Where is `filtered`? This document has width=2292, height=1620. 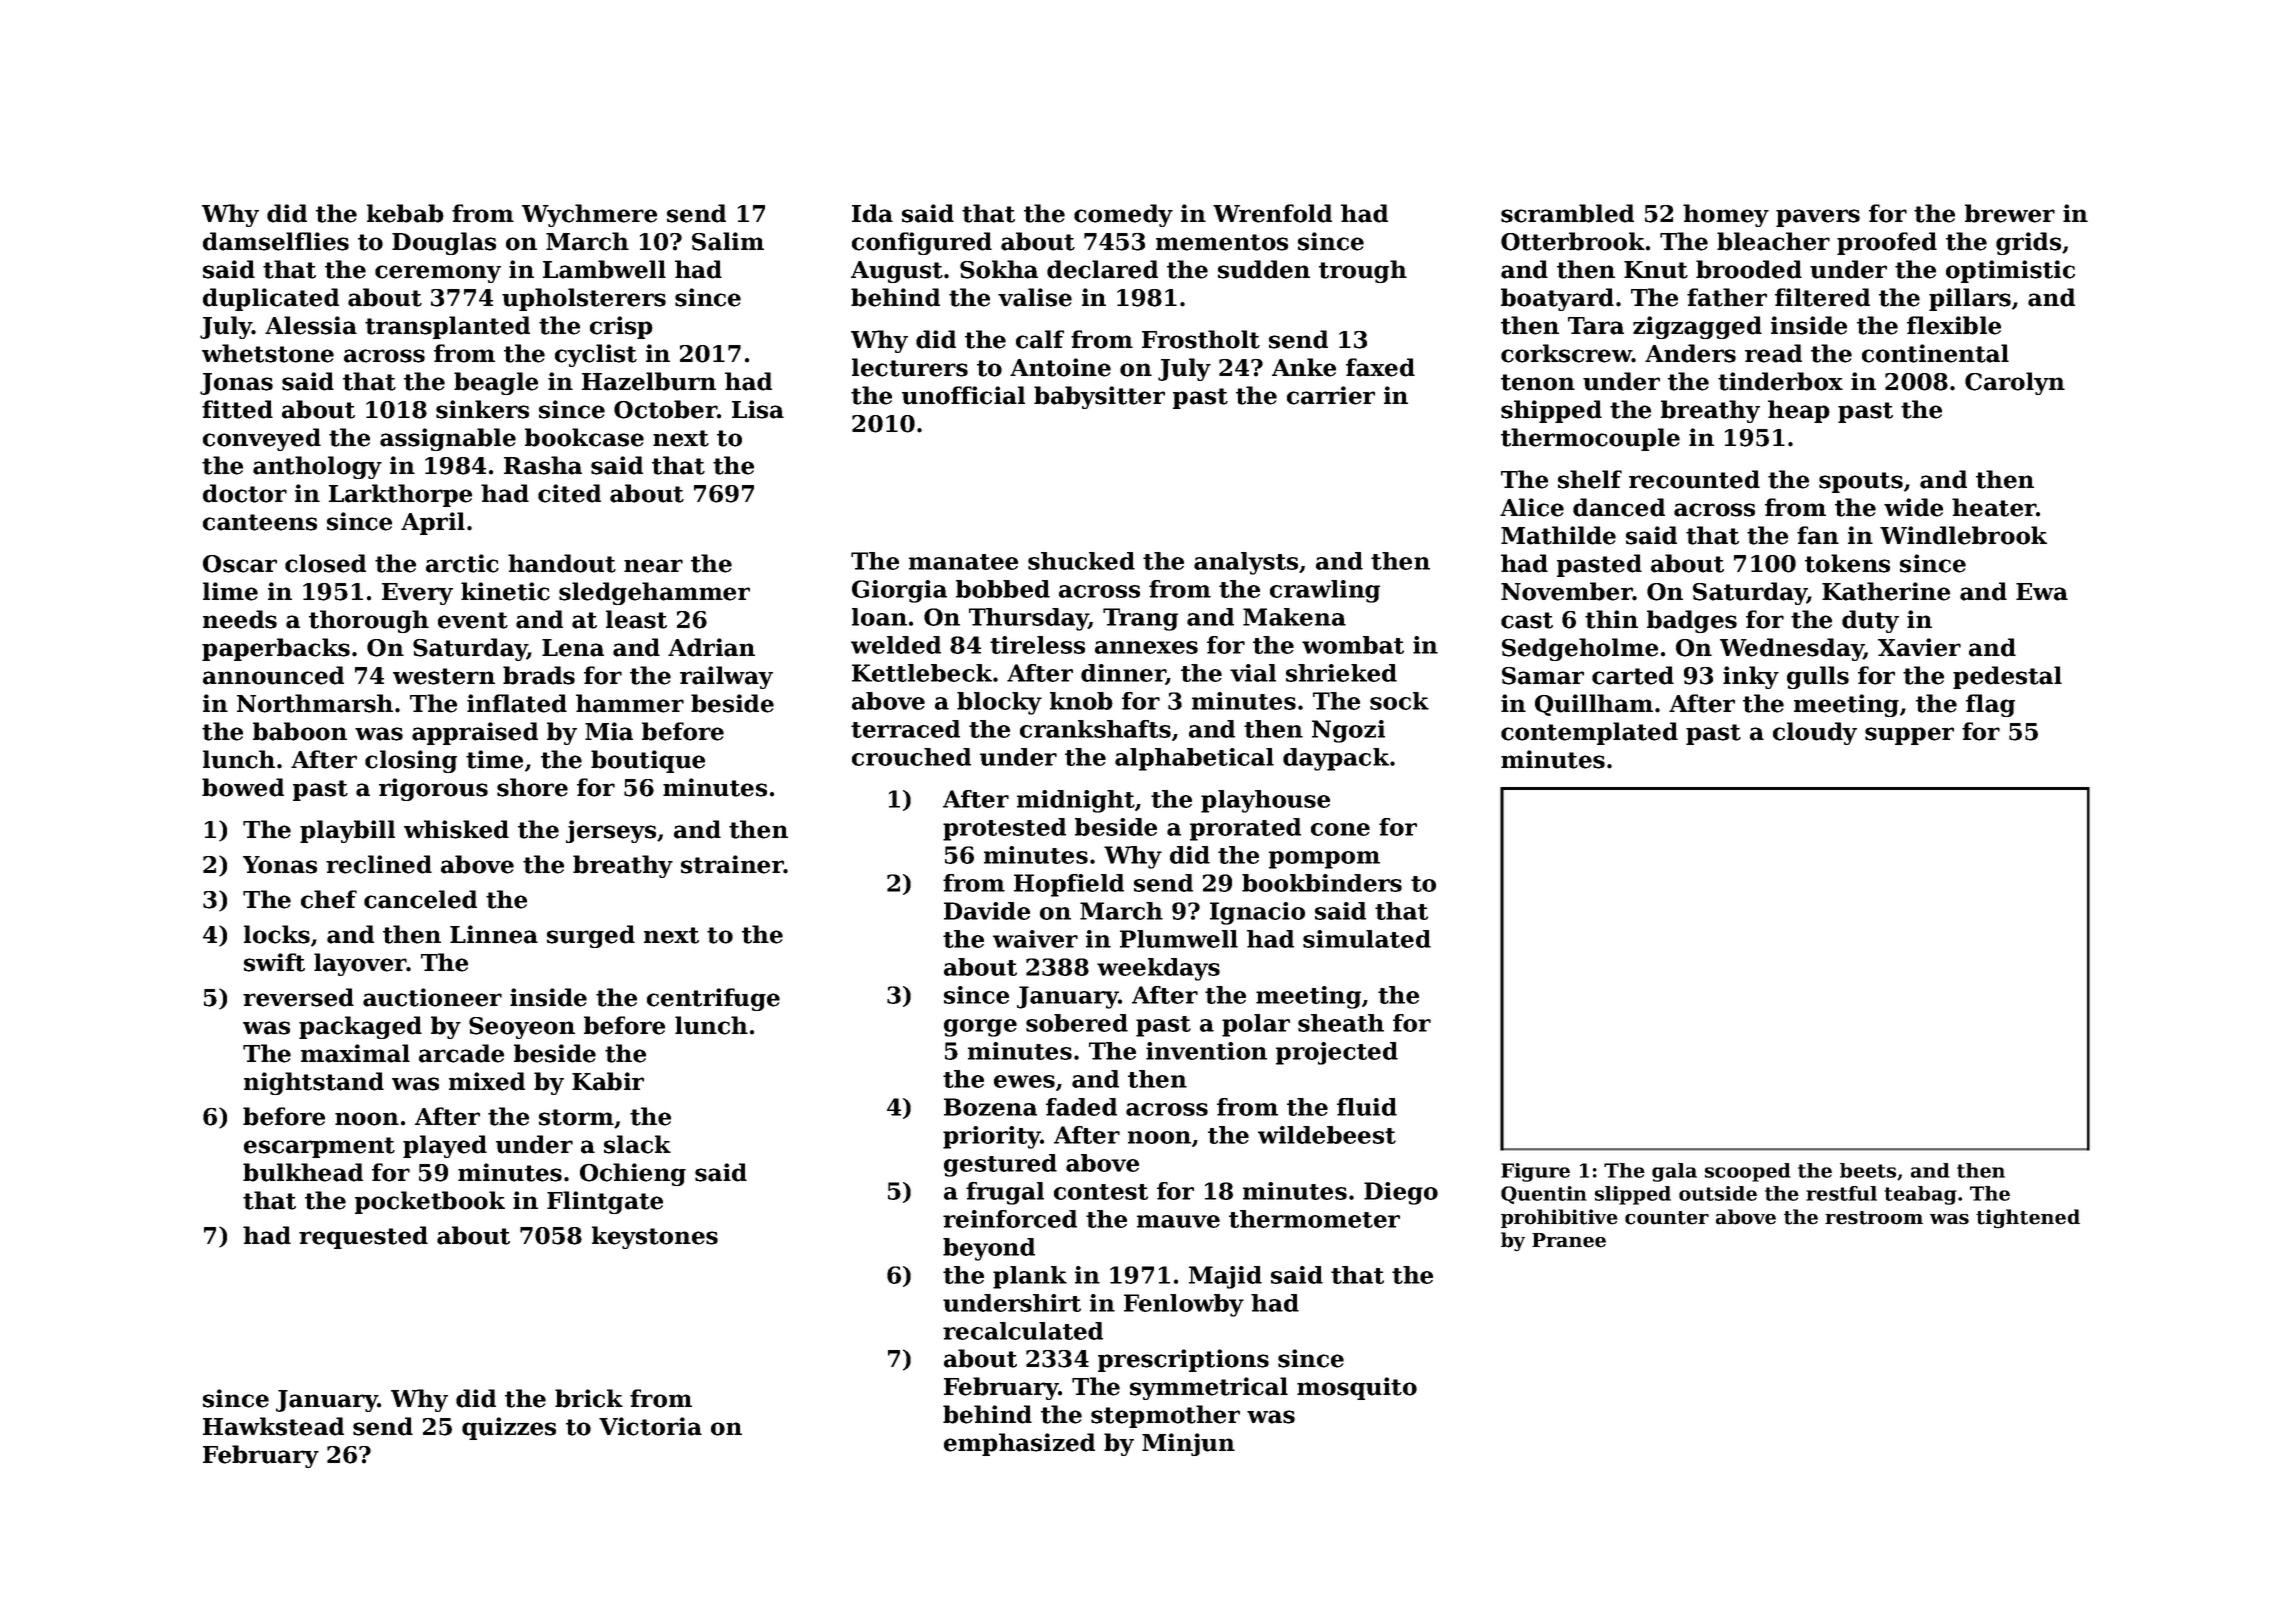 filtered is located at coordinates (1822, 297).
